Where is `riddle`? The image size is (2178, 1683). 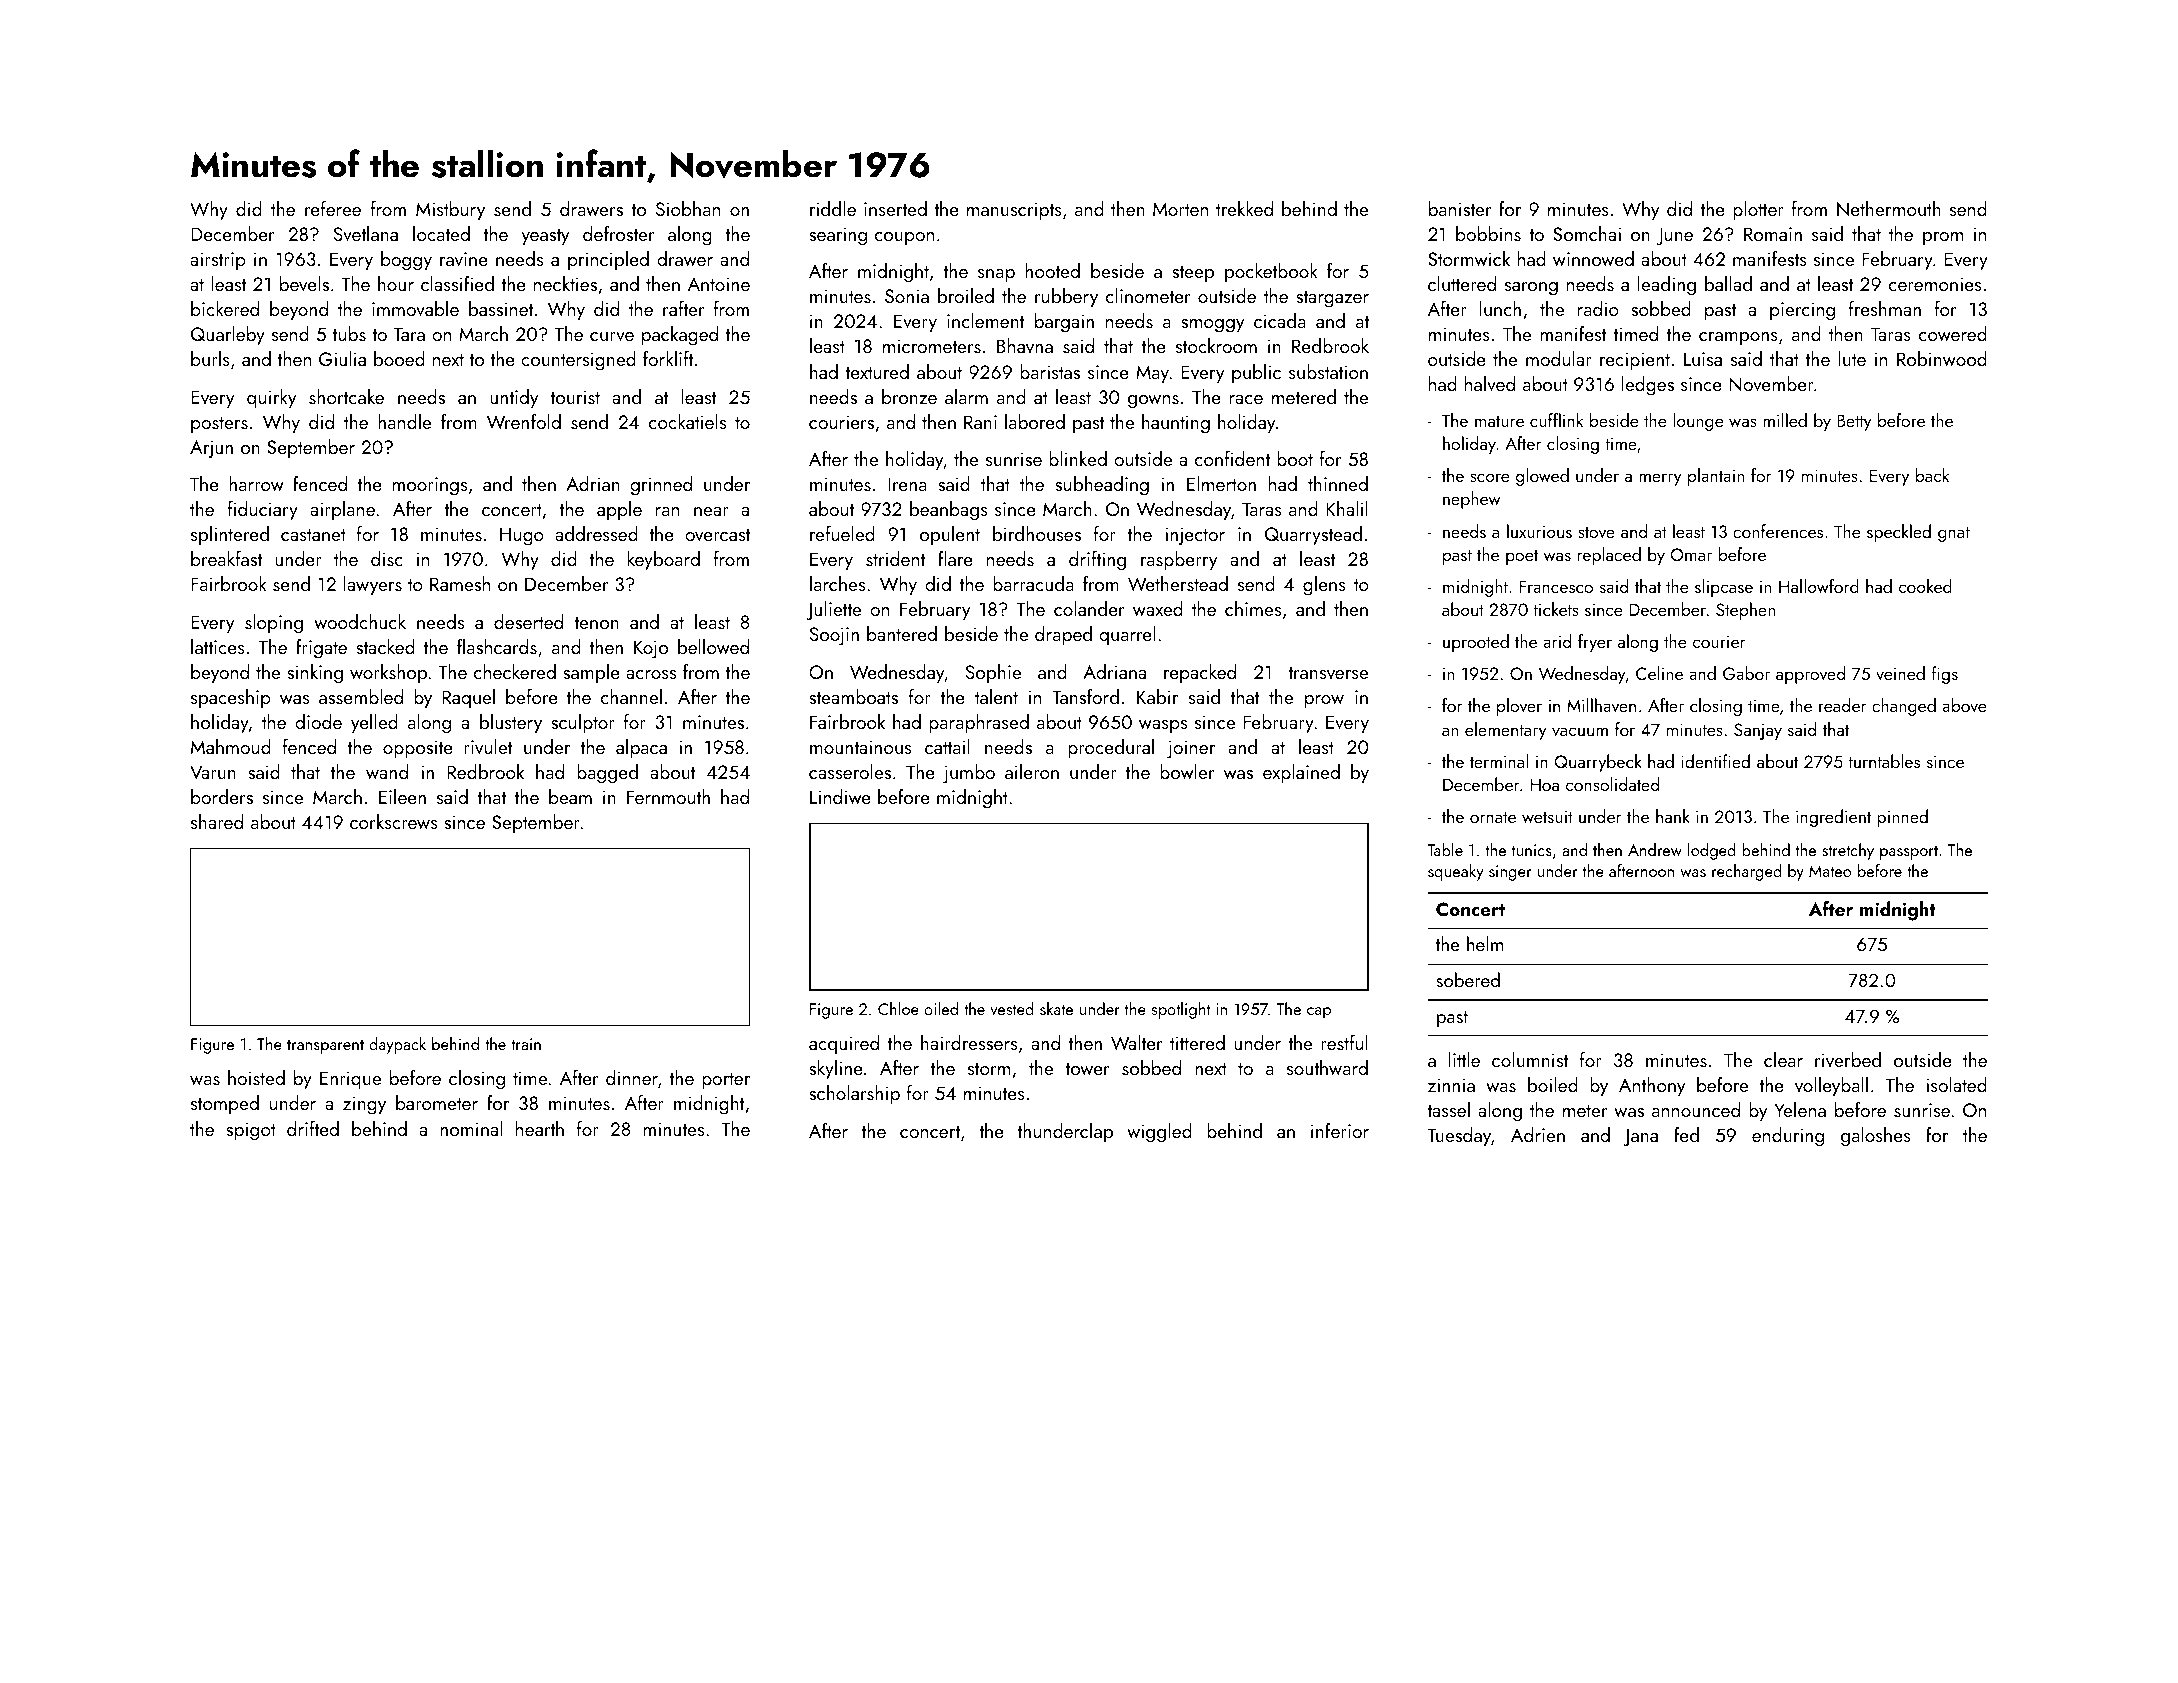 riddle is located at coordinates (833, 208).
